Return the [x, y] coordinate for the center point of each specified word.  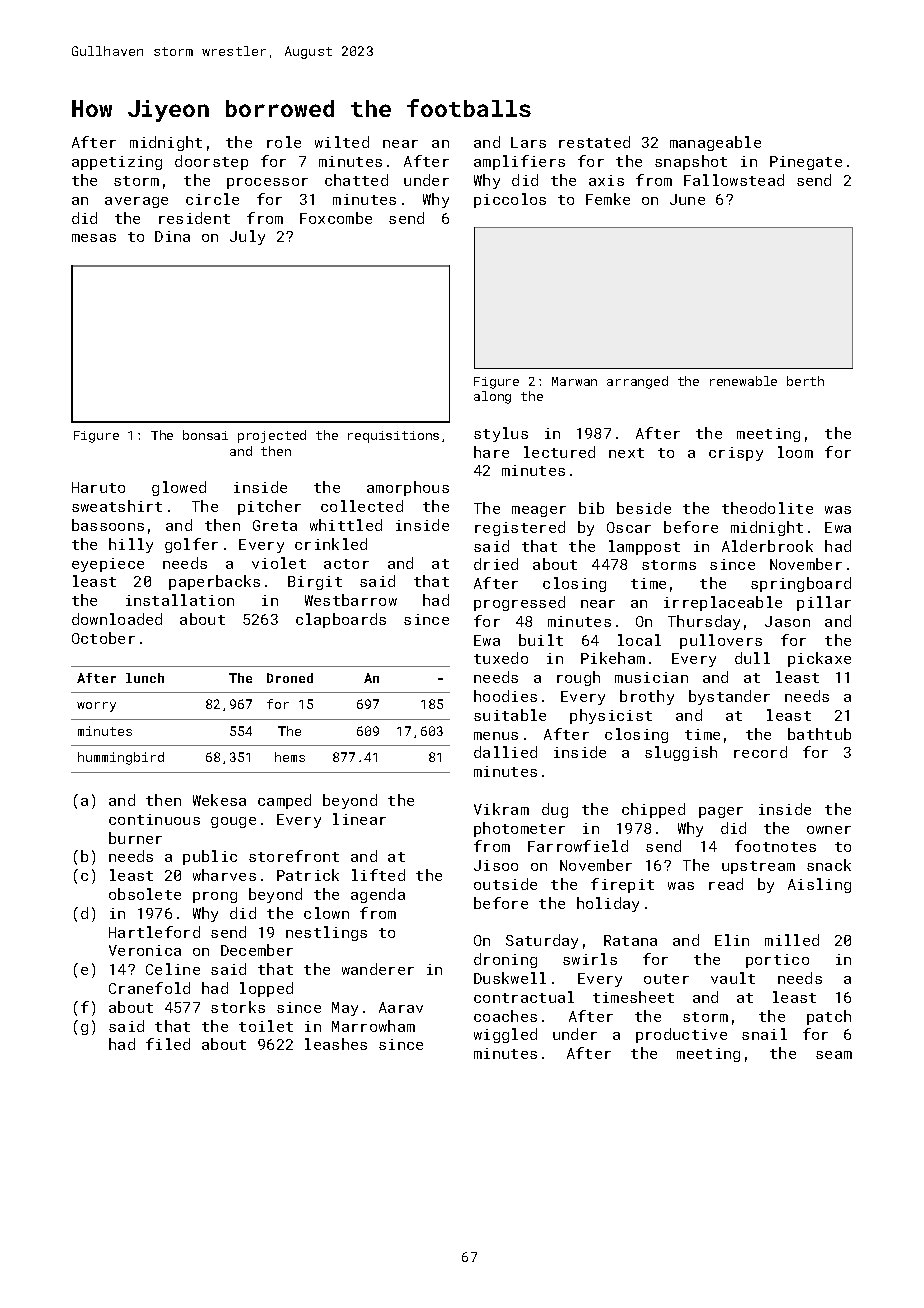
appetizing [117, 163]
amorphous [408, 488]
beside [644, 508]
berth [805, 381]
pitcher [269, 507]
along [492, 397]
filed [168, 1044]
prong [215, 897]
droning [505, 960]
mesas [94, 238]
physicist [611, 716]
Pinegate [806, 163]
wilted [342, 142]
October [103, 638]
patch [829, 1017]
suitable [510, 715]
